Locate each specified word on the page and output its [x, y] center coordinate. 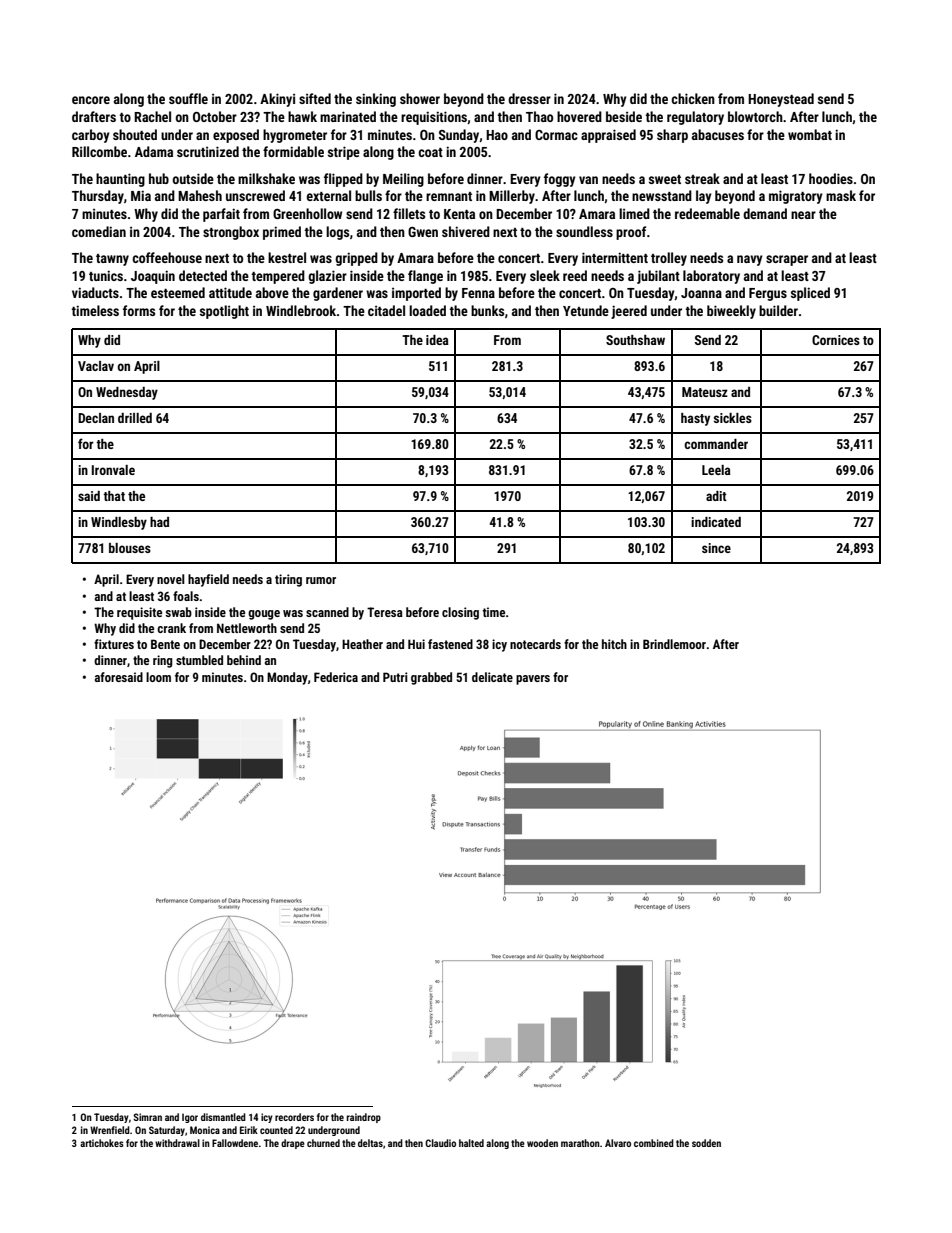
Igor [190, 1118]
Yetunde [586, 310]
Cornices [836, 340]
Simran [147, 1117]
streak [702, 178]
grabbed [431, 678]
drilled [135, 418]
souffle [188, 98]
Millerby [512, 197]
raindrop [364, 1118]
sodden [706, 1143]
